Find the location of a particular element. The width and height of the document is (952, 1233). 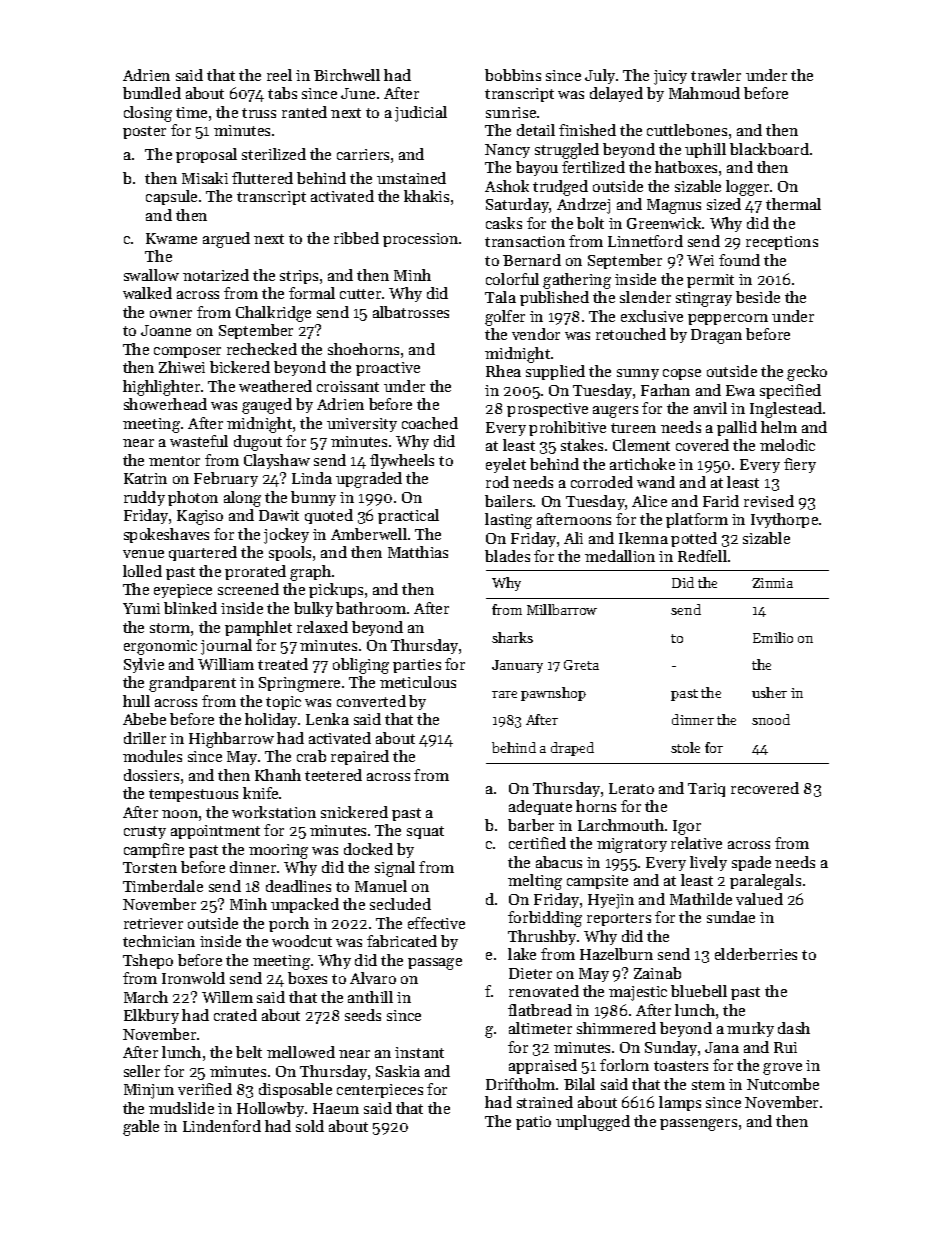

Joanne is located at coordinates (166, 330).
